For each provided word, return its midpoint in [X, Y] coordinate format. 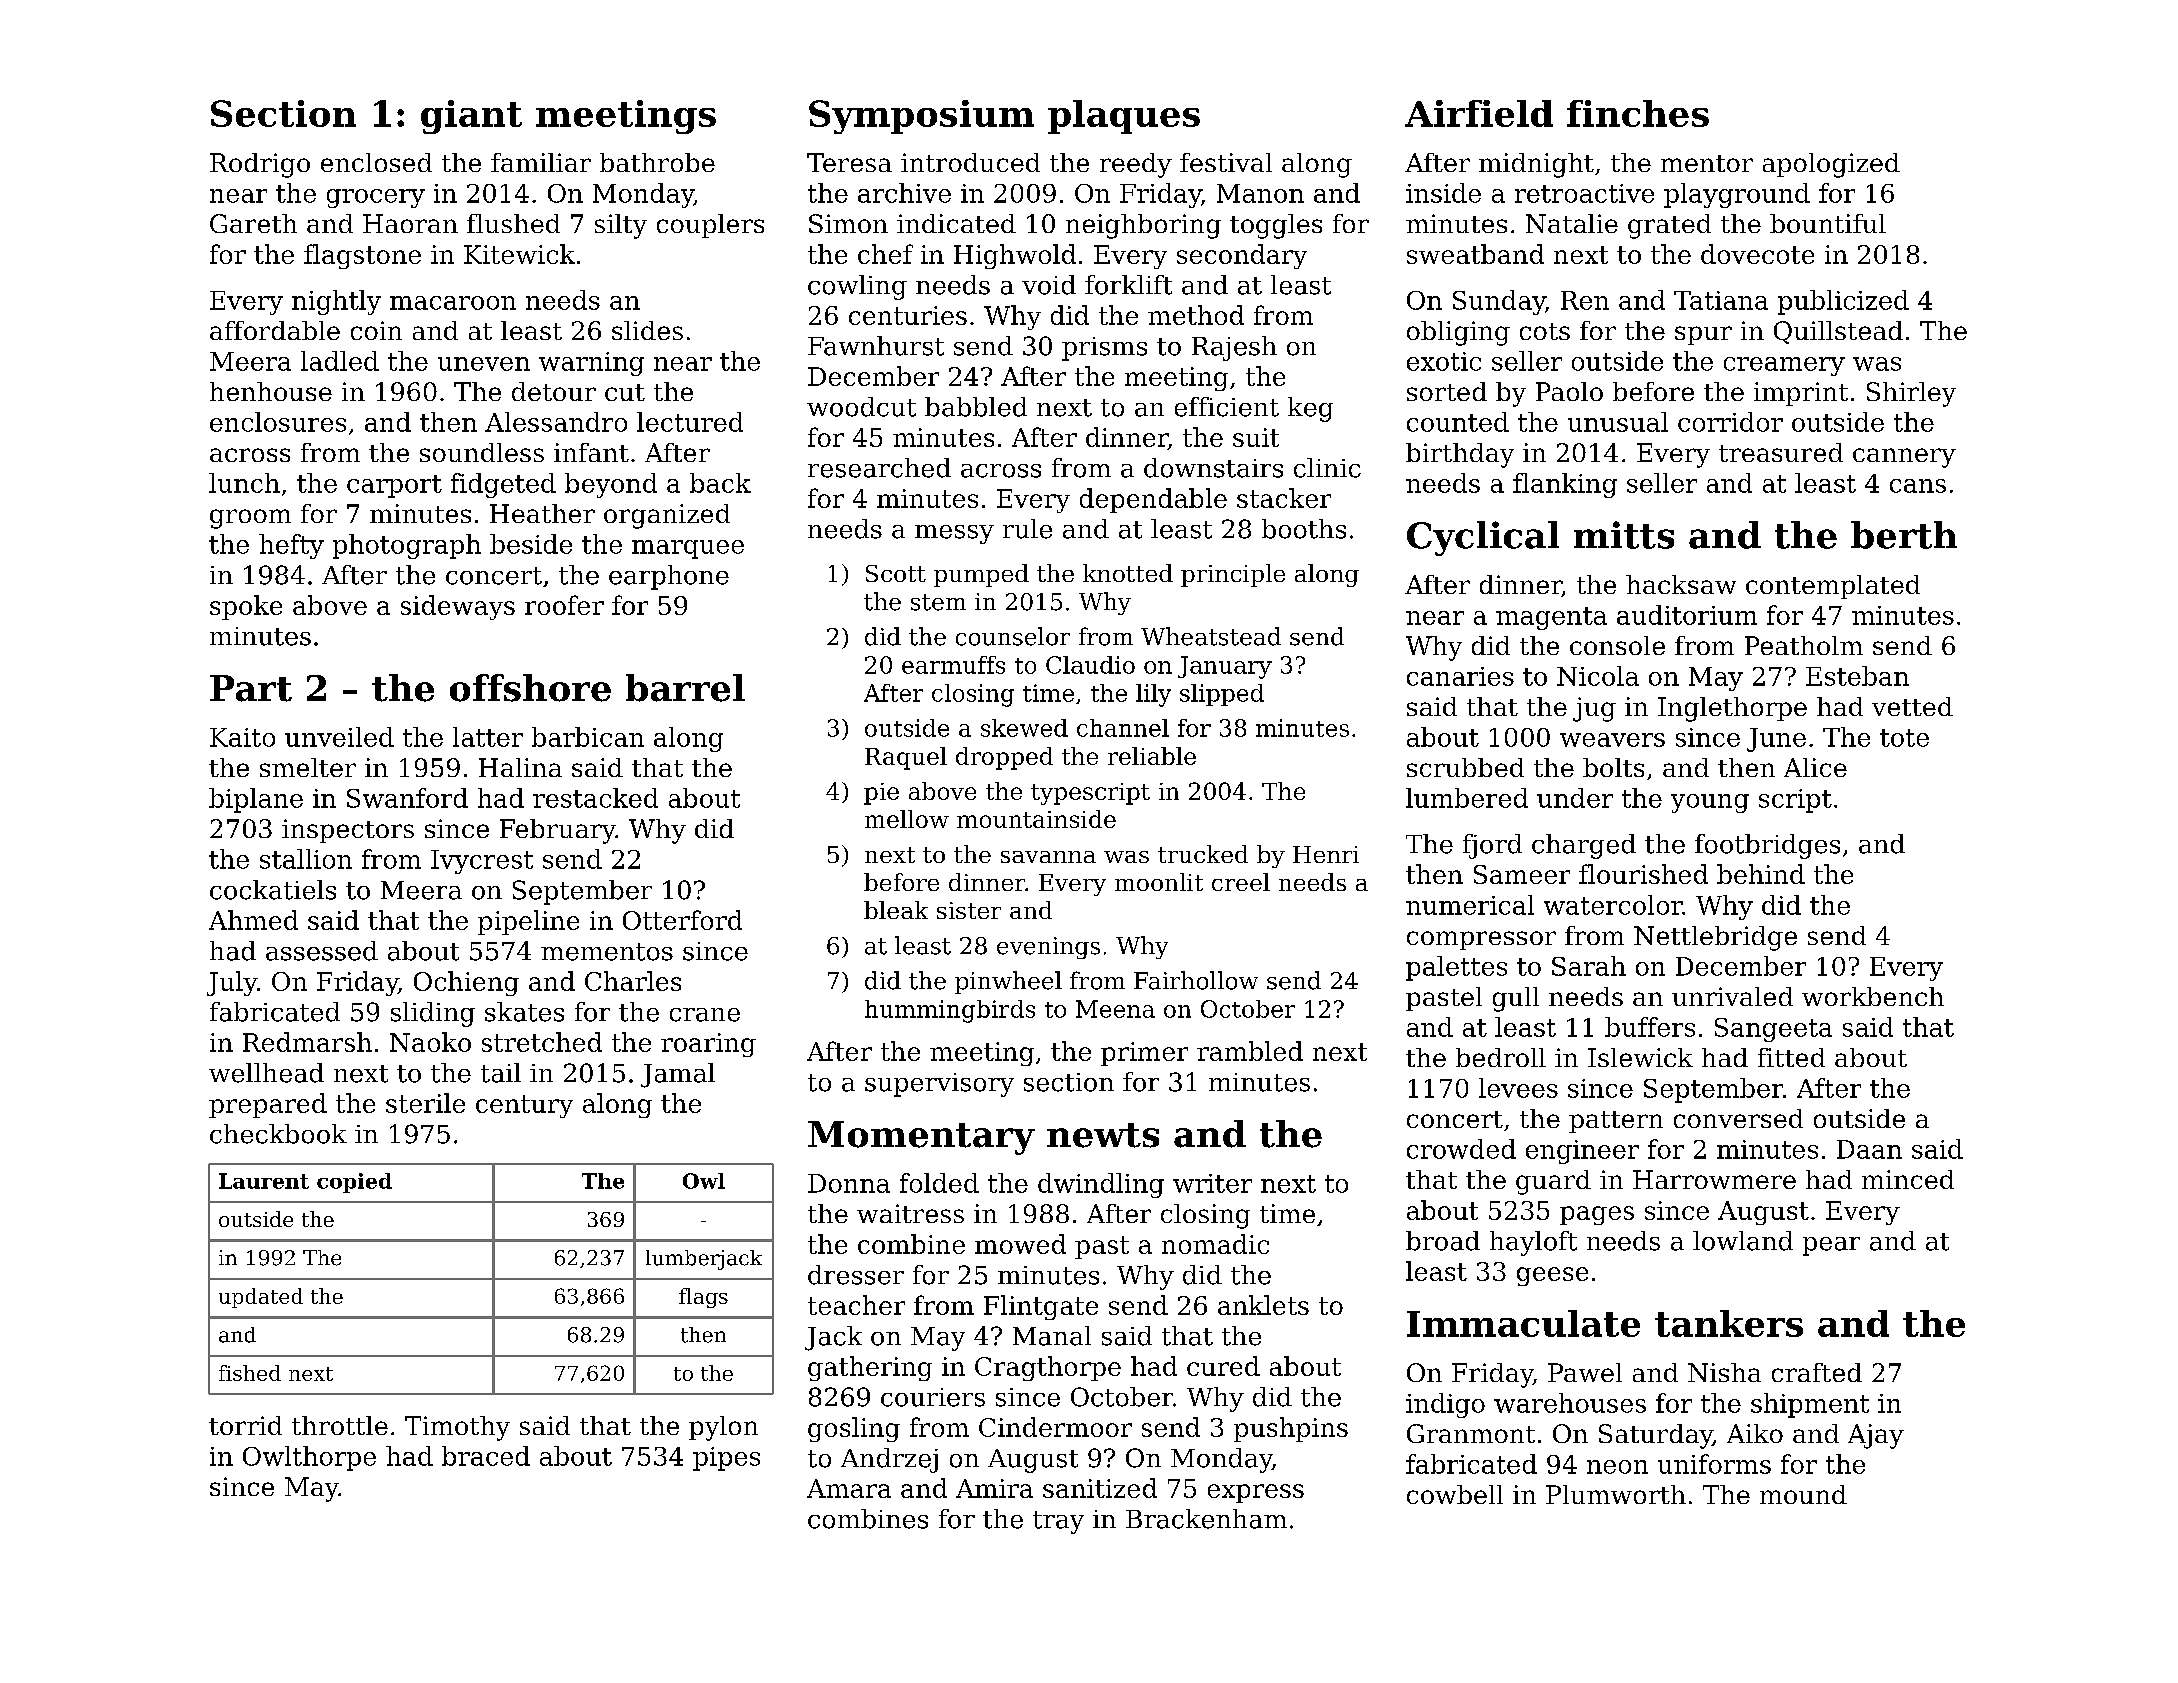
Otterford [682, 920]
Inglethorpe [1732, 709]
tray [1058, 1522]
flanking [1565, 485]
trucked [1203, 854]
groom [250, 519]
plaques [1124, 117]
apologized [1831, 165]
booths [1304, 529]
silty [621, 226]
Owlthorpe [309, 1458]
